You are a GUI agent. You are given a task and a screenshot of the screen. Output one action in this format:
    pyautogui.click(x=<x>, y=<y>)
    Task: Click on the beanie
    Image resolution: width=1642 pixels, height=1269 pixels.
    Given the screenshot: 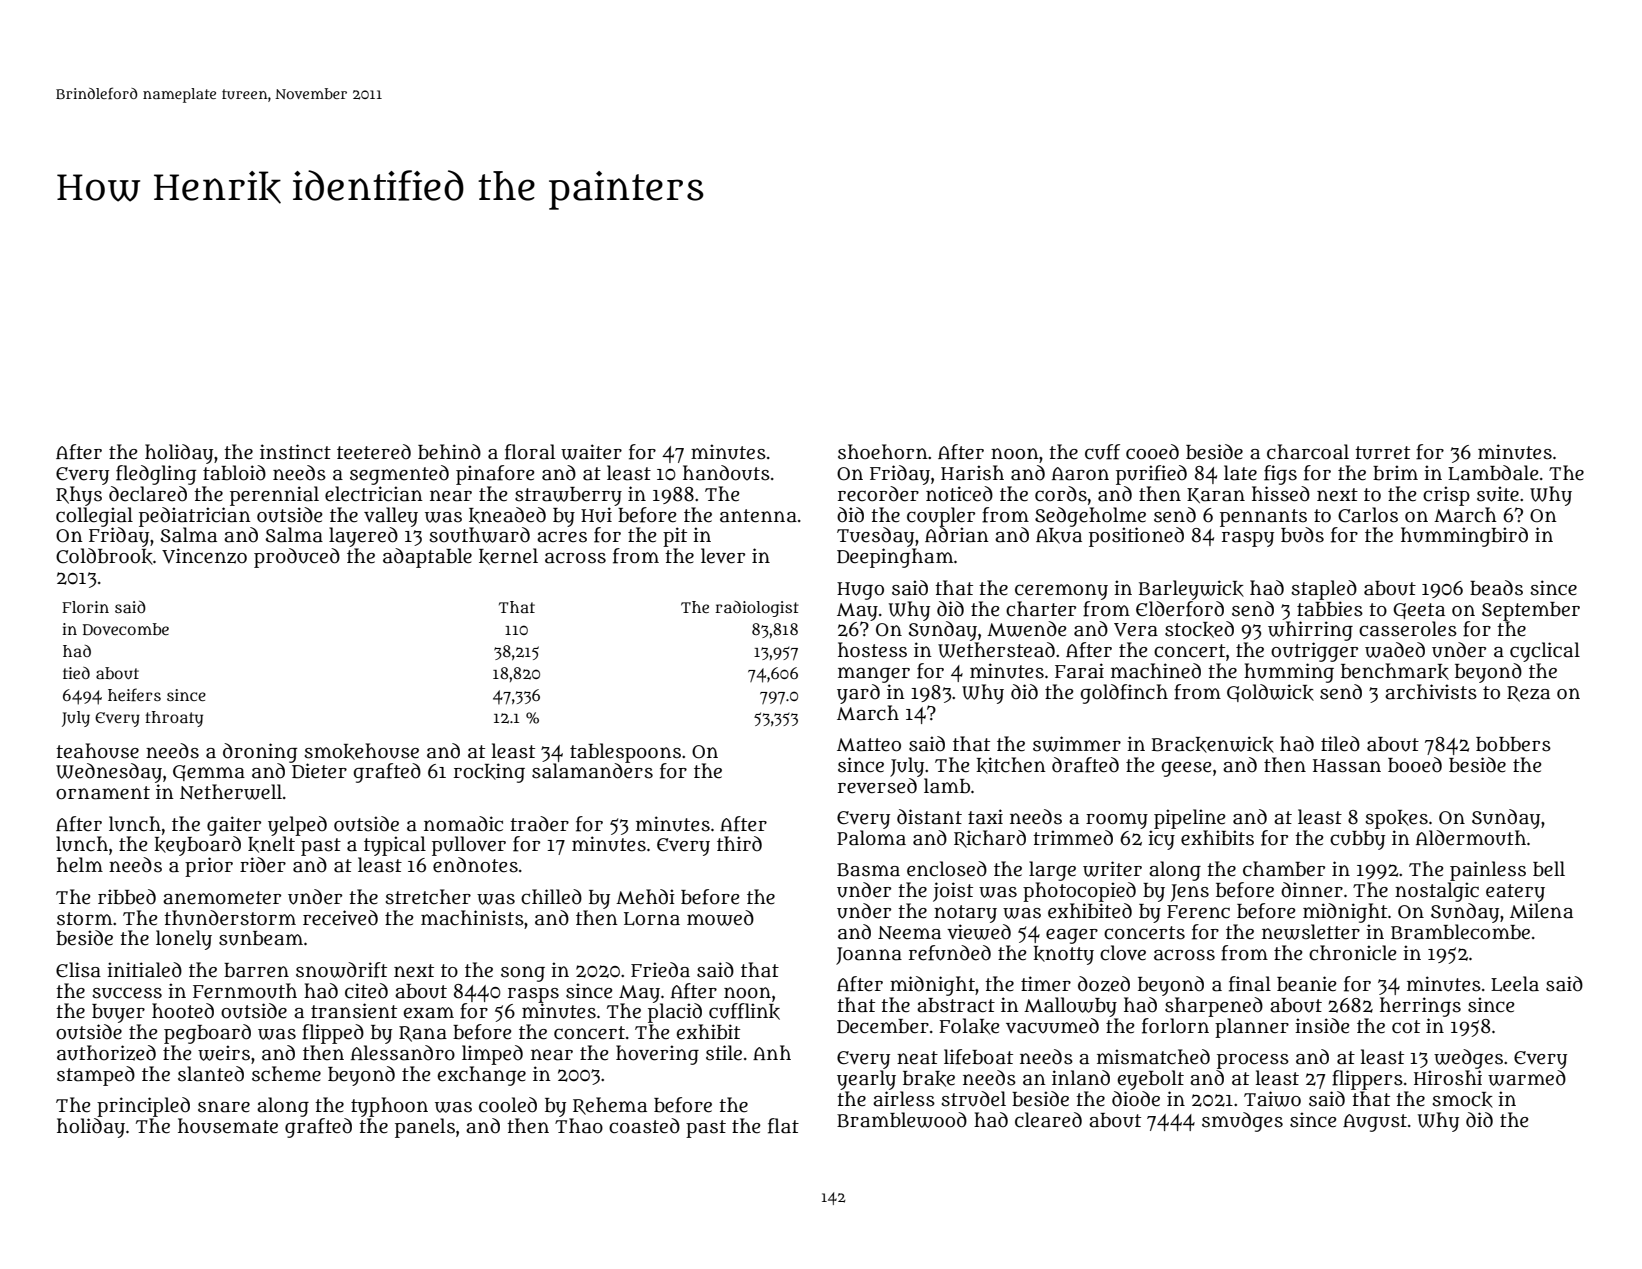 What is the action you would take?
    pyautogui.click(x=1307, y=984)
